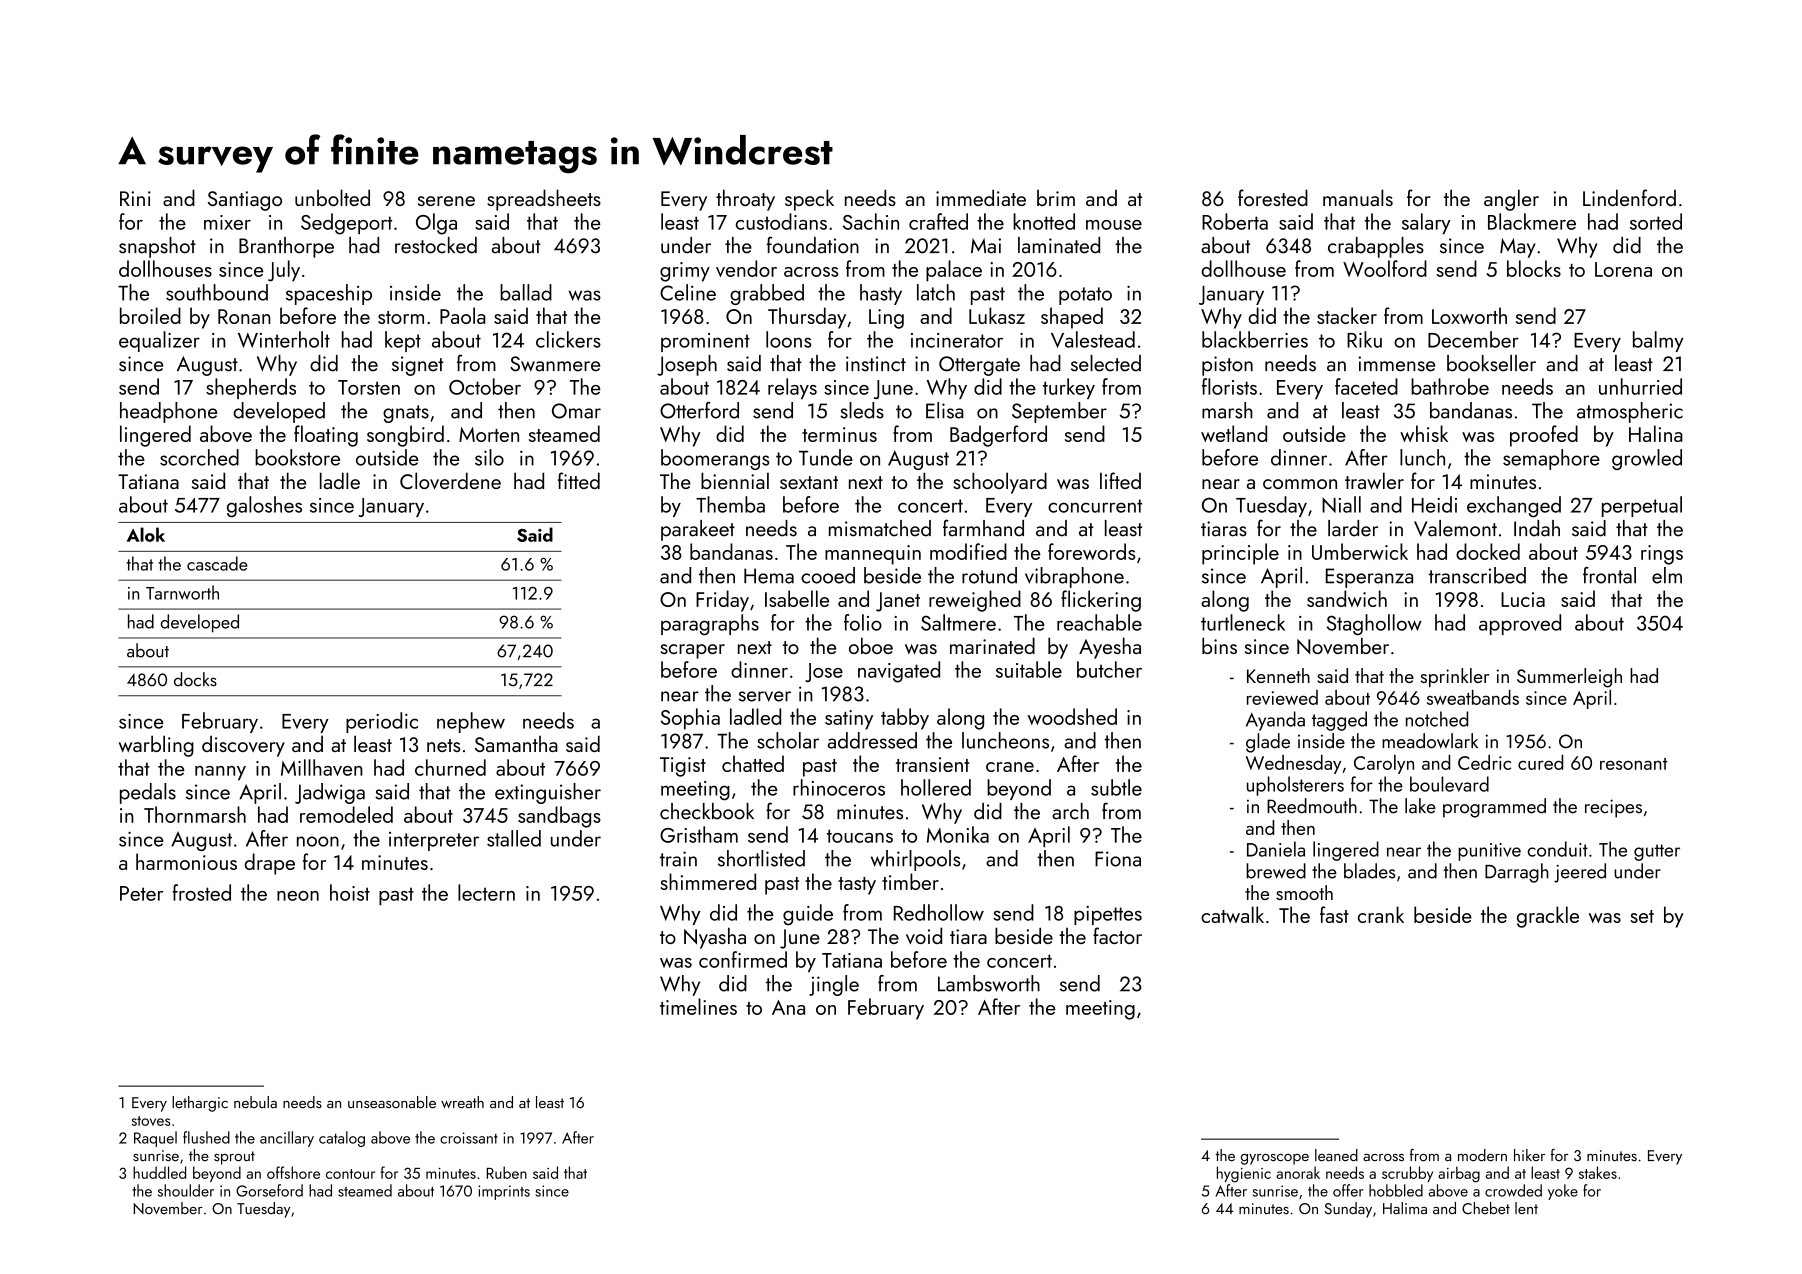 Image resolution: width=1802 pixels, height=1274 pixels. Describe the element at coordinates (1385, 268) in the page. I see `Woolford` at that location.
